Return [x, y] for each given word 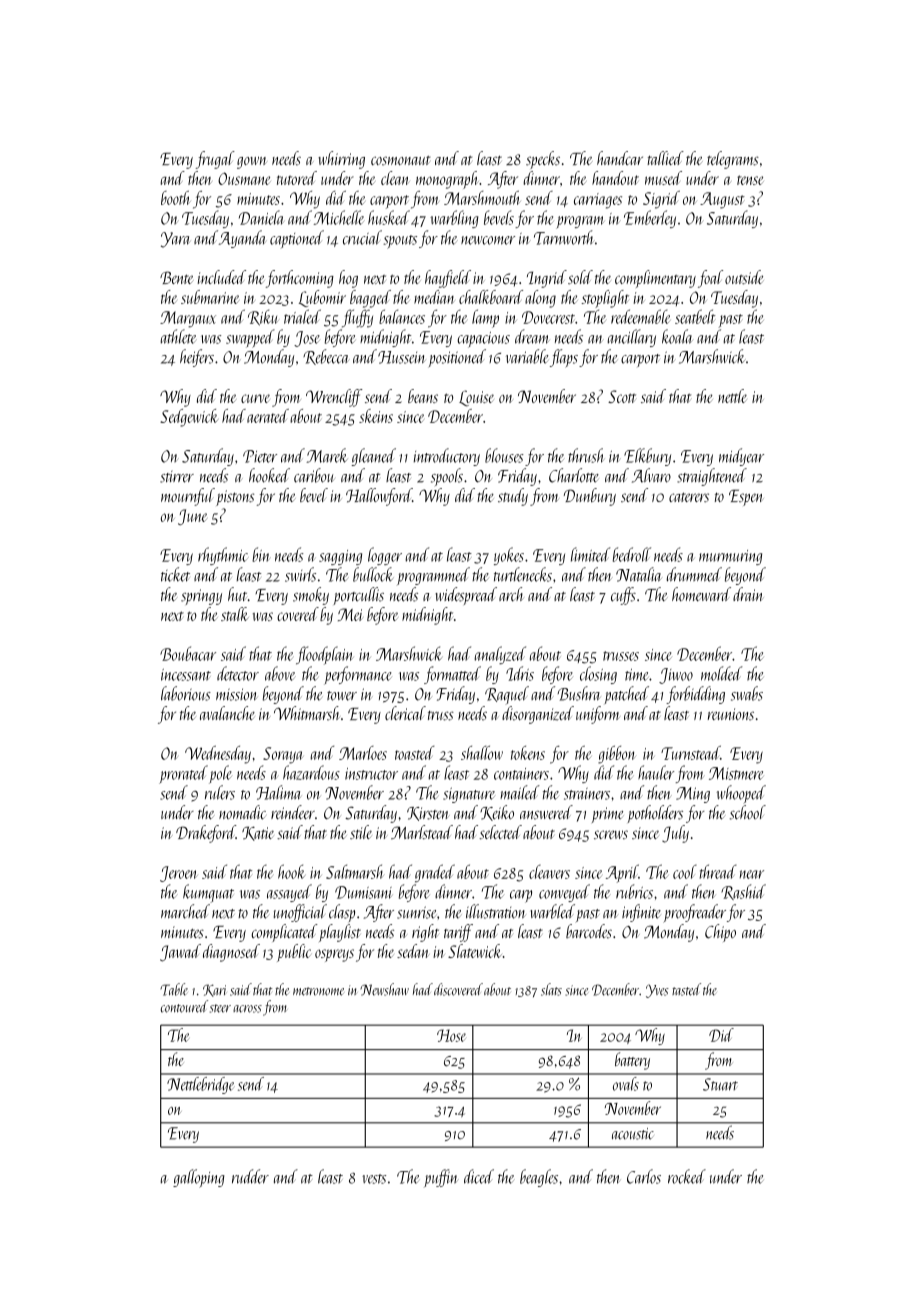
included [222, 277]
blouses [504, 455]
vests [374, 1179]
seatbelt [695, 316]
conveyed [564, 893]
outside [744, 277]
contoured [184, 1006]
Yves [657, 991]
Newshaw [384, 989]
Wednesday [218, 755]
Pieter [260, 456]
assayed [289, 893]
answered [546, 812]
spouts [400, 242]
